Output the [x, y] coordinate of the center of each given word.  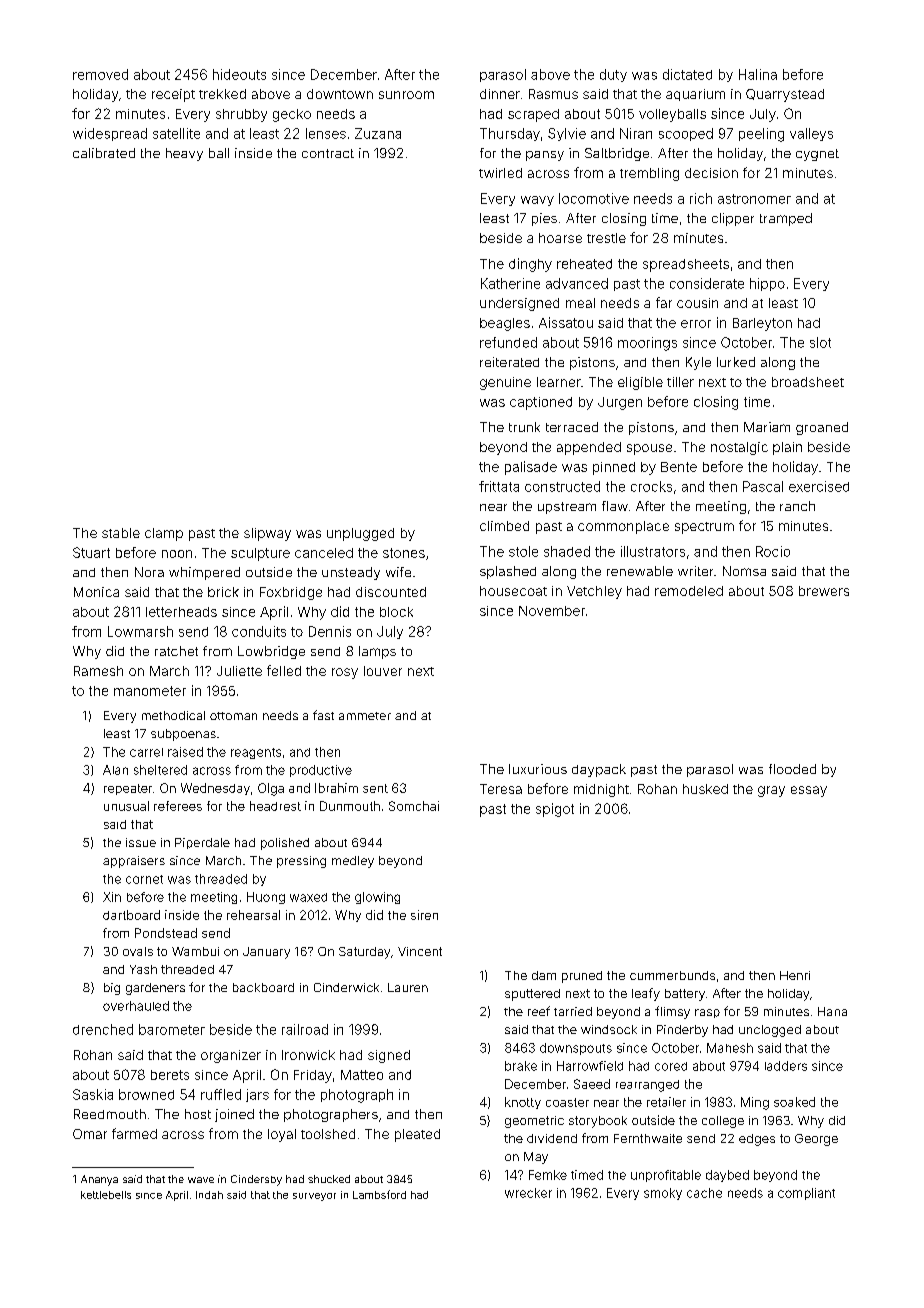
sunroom [406, 95]
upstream [567, 508]
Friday [313, 1076]
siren [424, 915]
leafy [646, 994]
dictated [687, 74]
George [816, 1140]
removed [100, 74]
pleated [417, 1135]
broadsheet [808, 382]
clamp [164, 534]
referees [178, 806]
